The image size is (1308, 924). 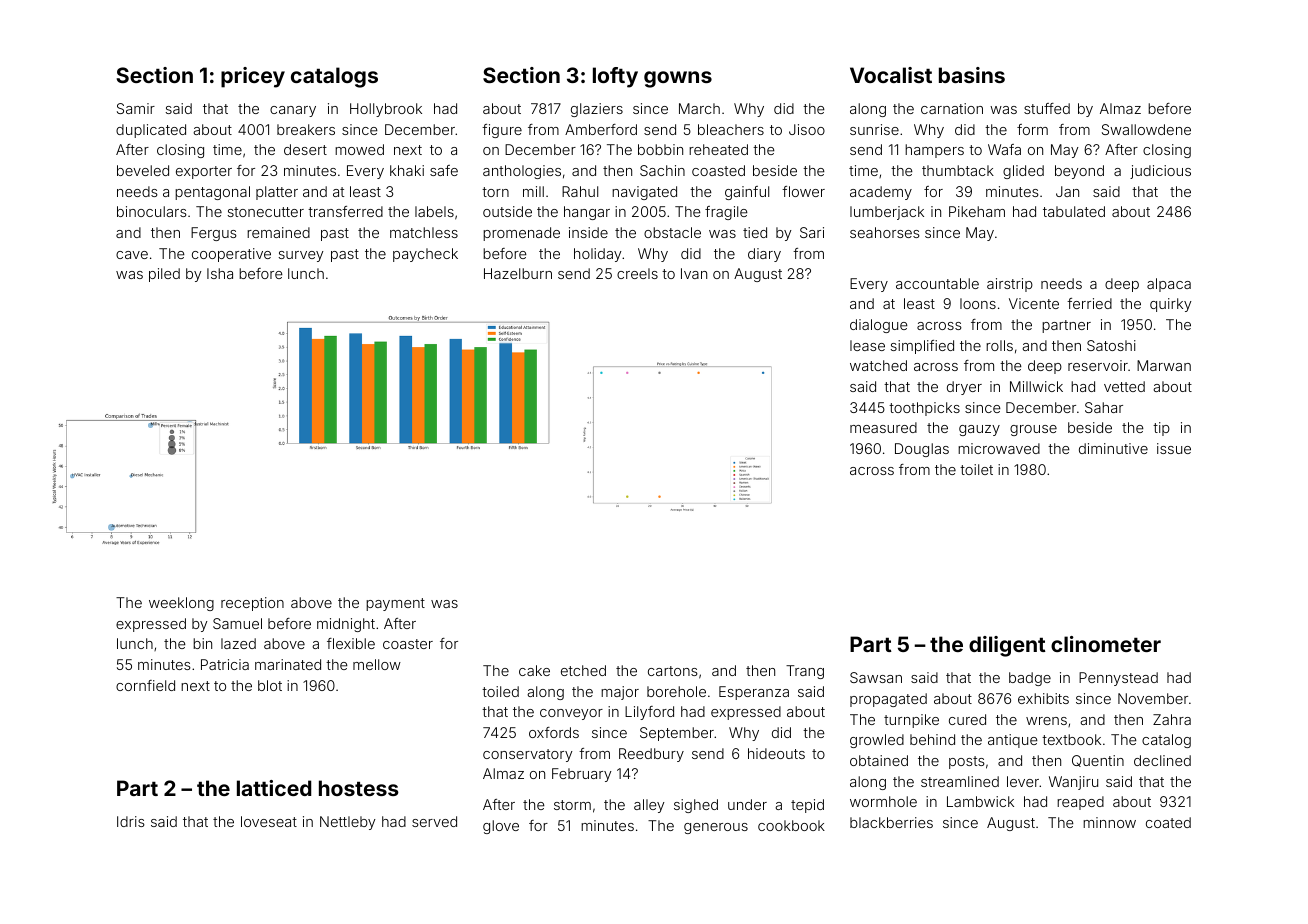 What do you see at coordinates (1004, 149) in the page?
I see `Wafa` at bounding box center [1004, 149].
